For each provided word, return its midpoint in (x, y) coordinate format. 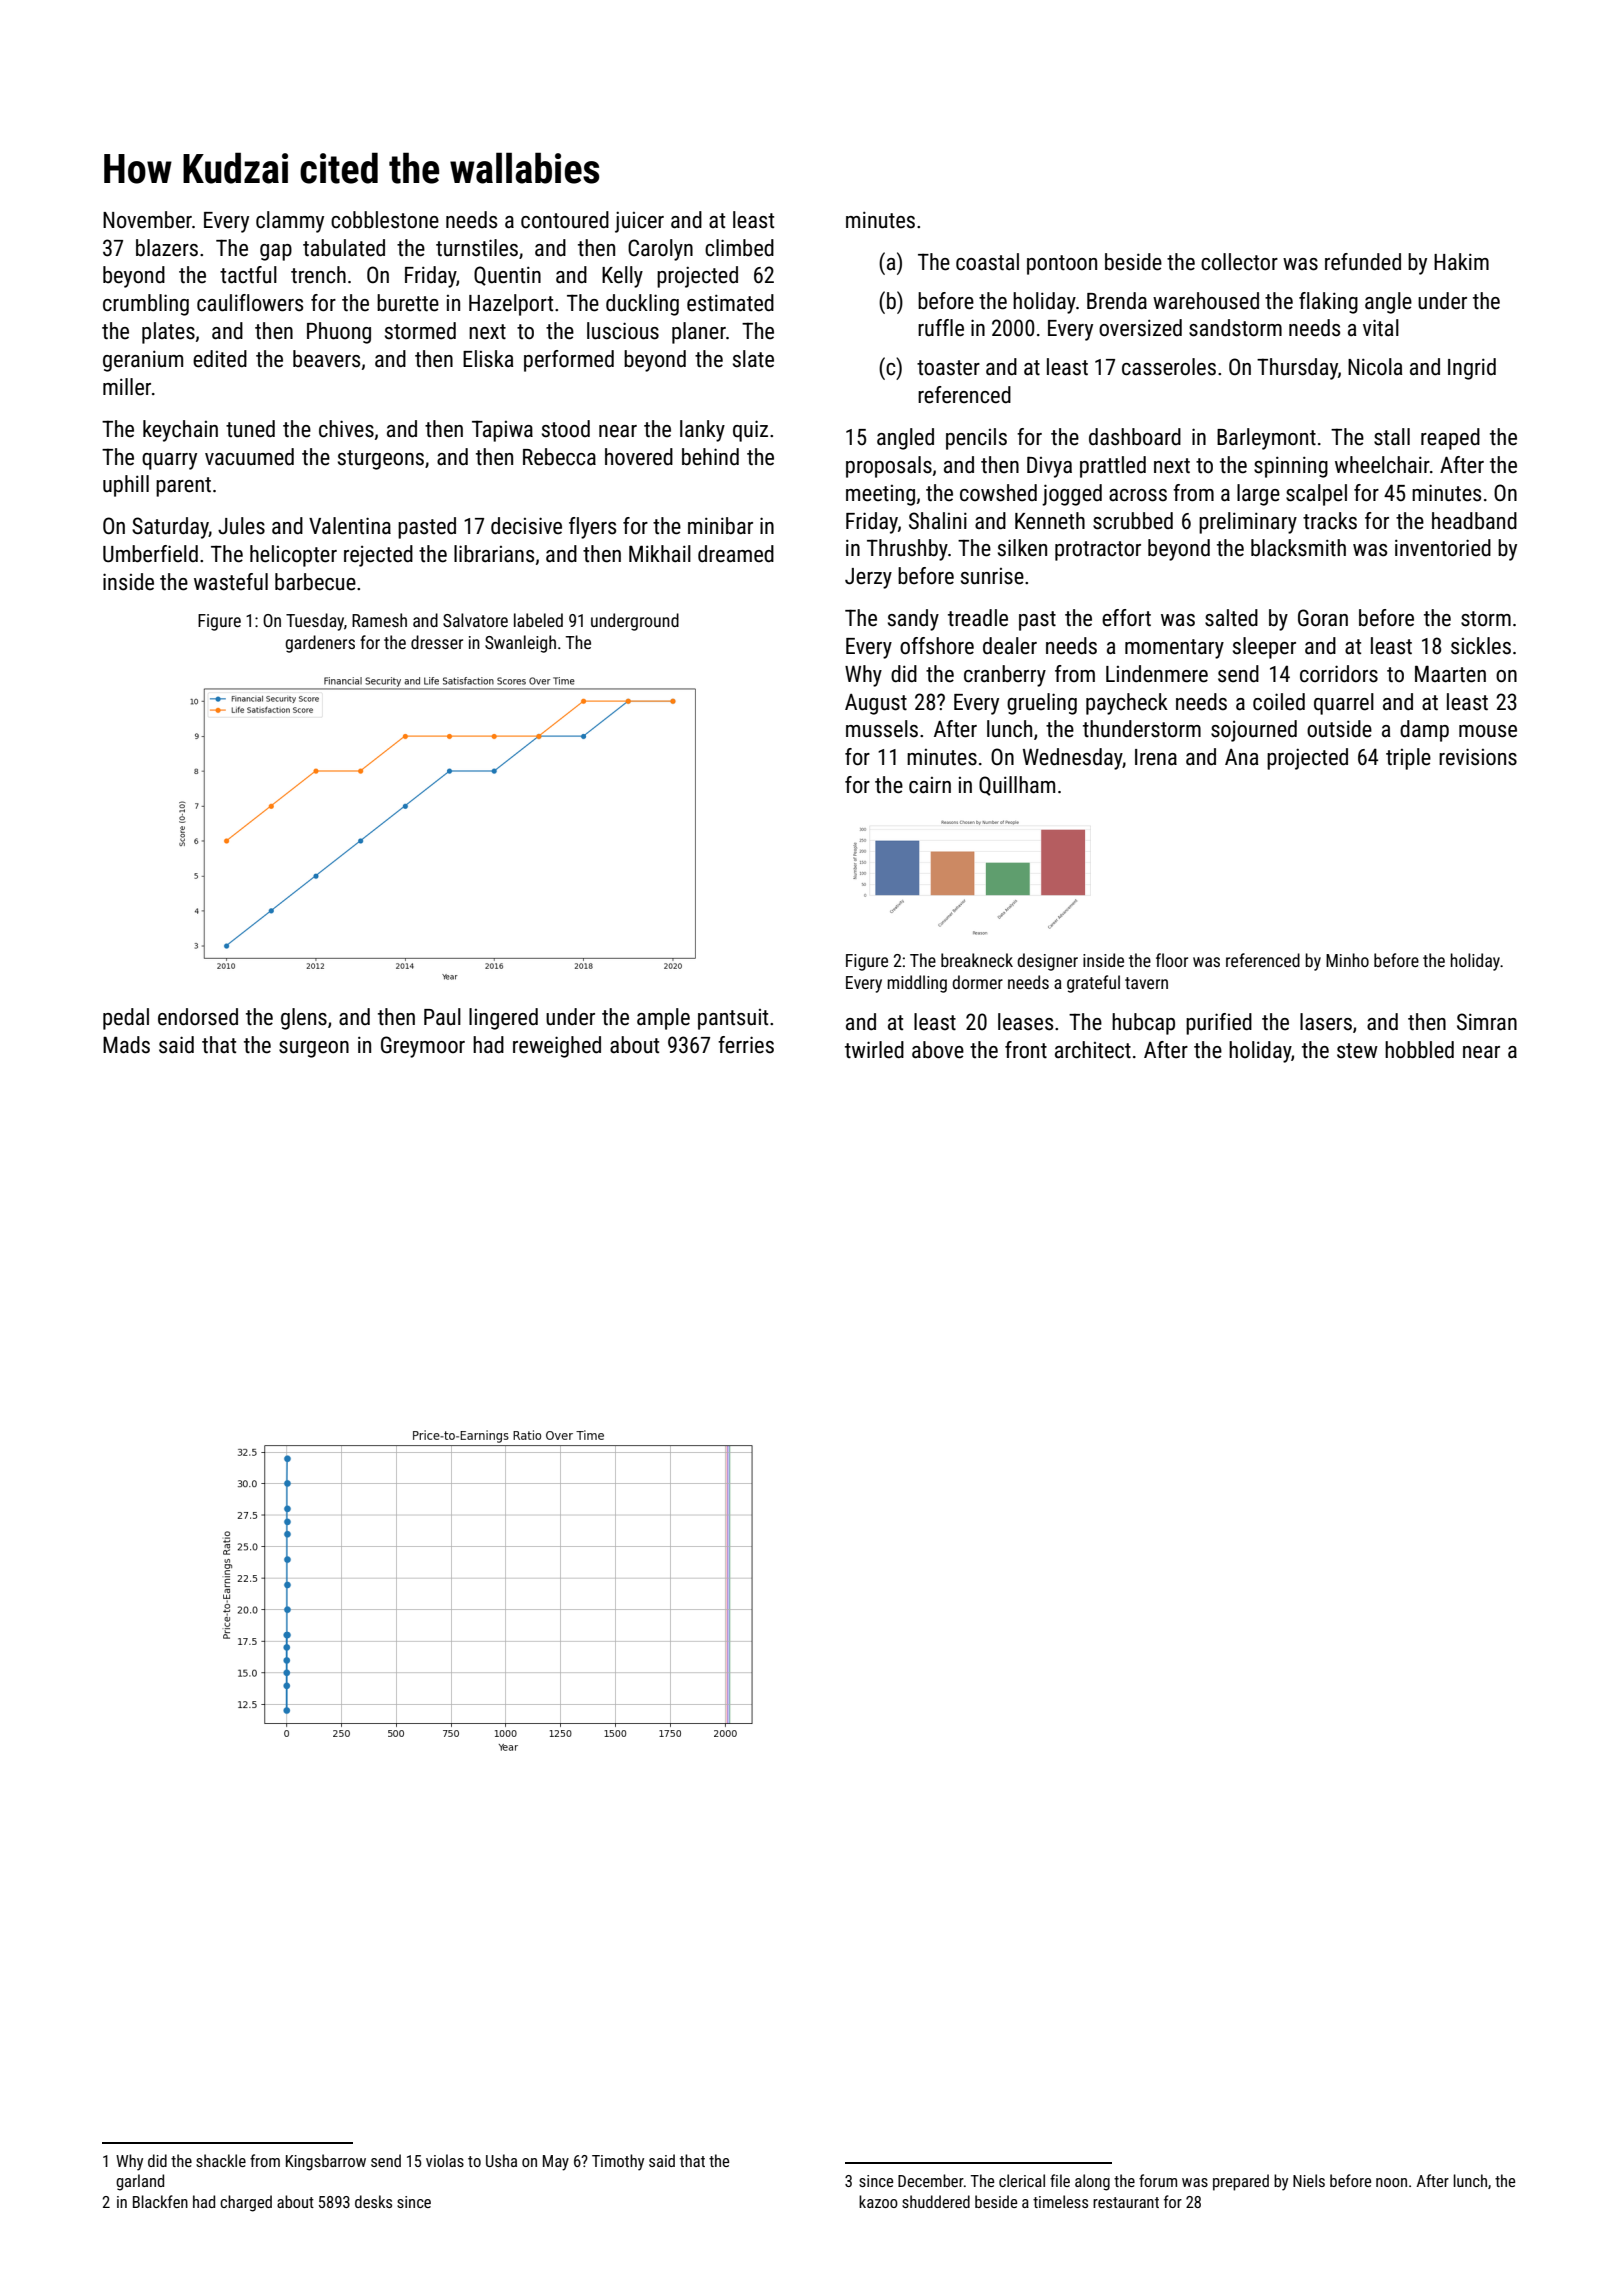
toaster (948, 368)
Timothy (618, 2162)
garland (140, 2182)
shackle (221, 2160)
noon (1391, 2182)
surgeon (314, 1049)
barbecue (315, 582)
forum (1158, 2180)
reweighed (557, 1047)
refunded (1363, 262)
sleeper (1264, 648)
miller (127, 387)
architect (1093, 1050)
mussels (882, 729)
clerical (1022, 2180)
